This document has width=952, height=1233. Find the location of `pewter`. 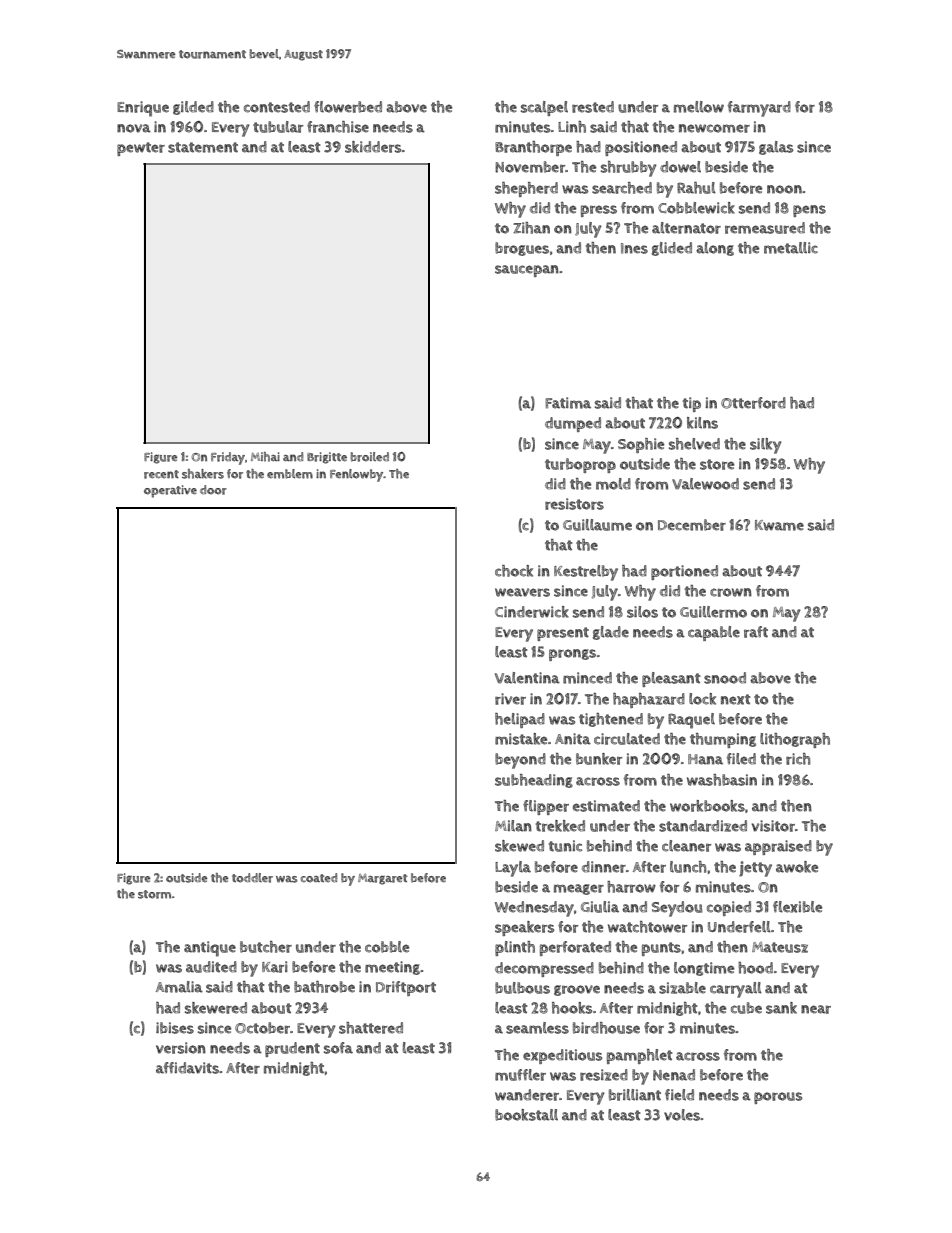

pewter is located at coordinates (141, 149).
